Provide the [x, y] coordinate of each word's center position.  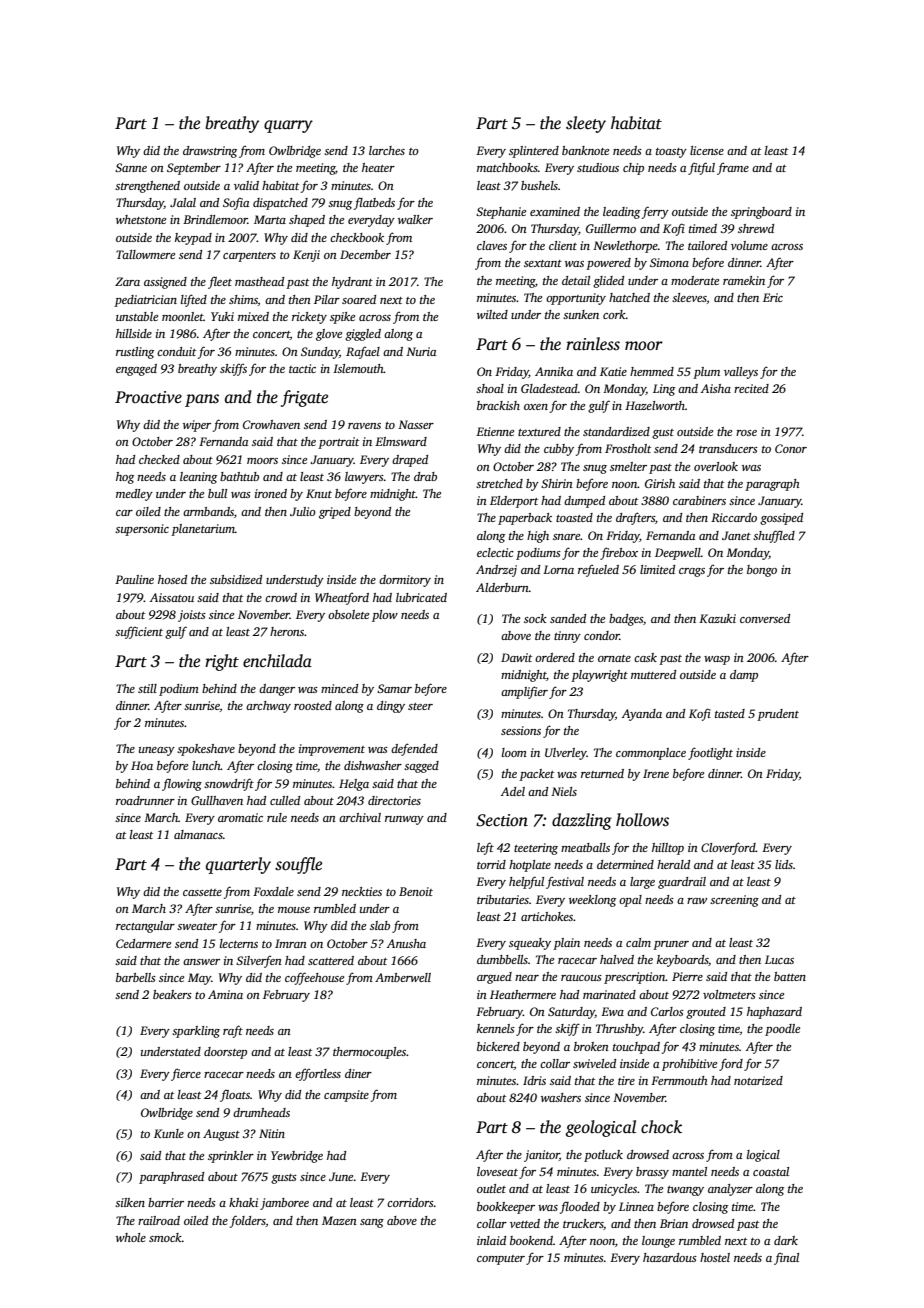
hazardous [670, 1257]
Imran [291, 943]
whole [131, 1237]
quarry [288, 126]
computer [501, 1260]
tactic [302, 368]
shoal [490, 388]
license [707, 150]
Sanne [131, 167]
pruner [671, 945]
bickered [498, 1046]
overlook [716, 466]
